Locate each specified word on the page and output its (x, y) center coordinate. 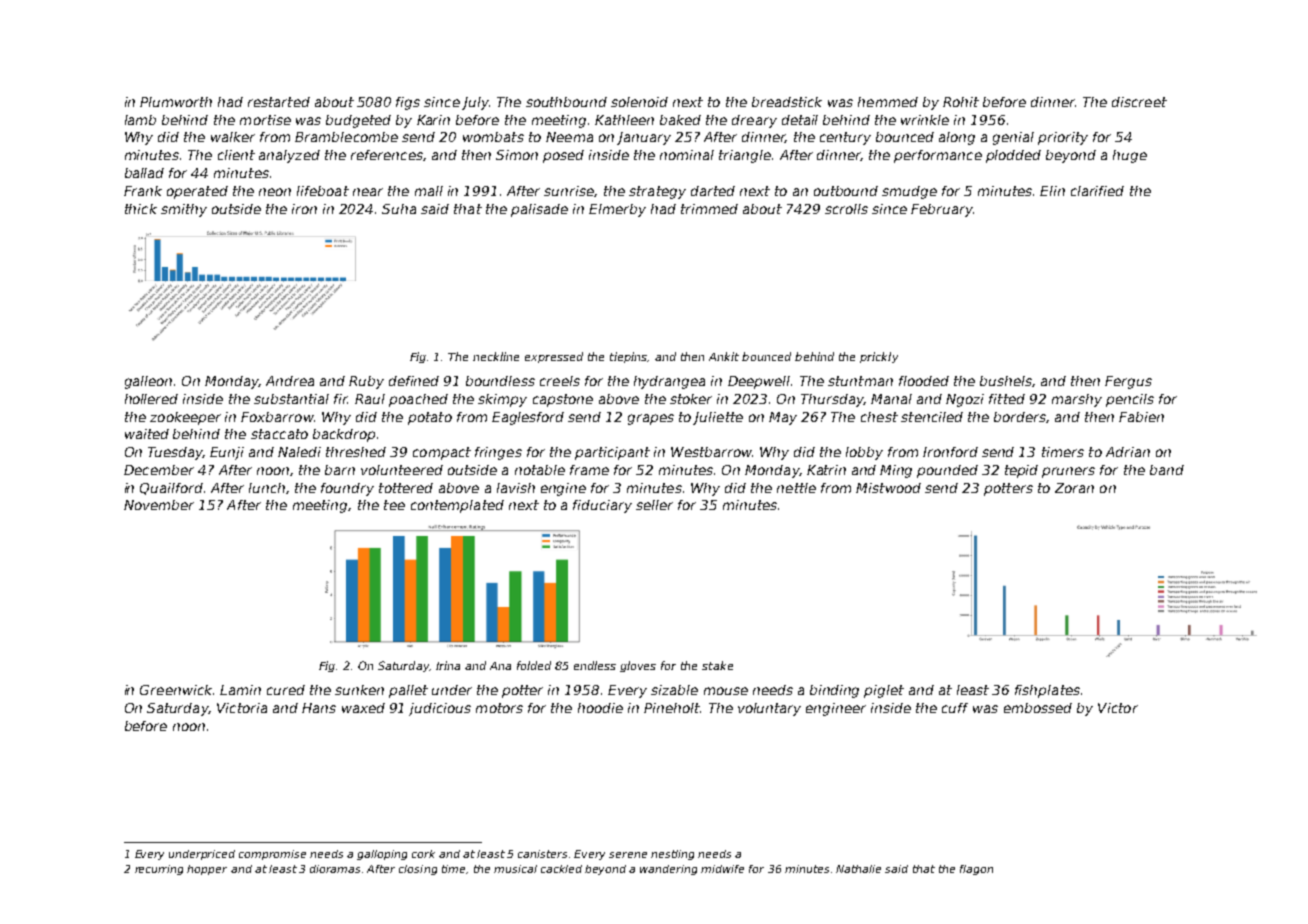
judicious (440, 709)
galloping (382, 855)
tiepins (629, 357)
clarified (1097, 191)
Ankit (724, 356)
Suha (399, 209)
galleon (148, 382)
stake (717, 665)
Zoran (1074, 488)
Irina (448, 665)
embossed (1038, 708)
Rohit (961, 102)
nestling (672, 855)
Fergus (1128, 382)
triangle (745, 156)
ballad (144, 173)
